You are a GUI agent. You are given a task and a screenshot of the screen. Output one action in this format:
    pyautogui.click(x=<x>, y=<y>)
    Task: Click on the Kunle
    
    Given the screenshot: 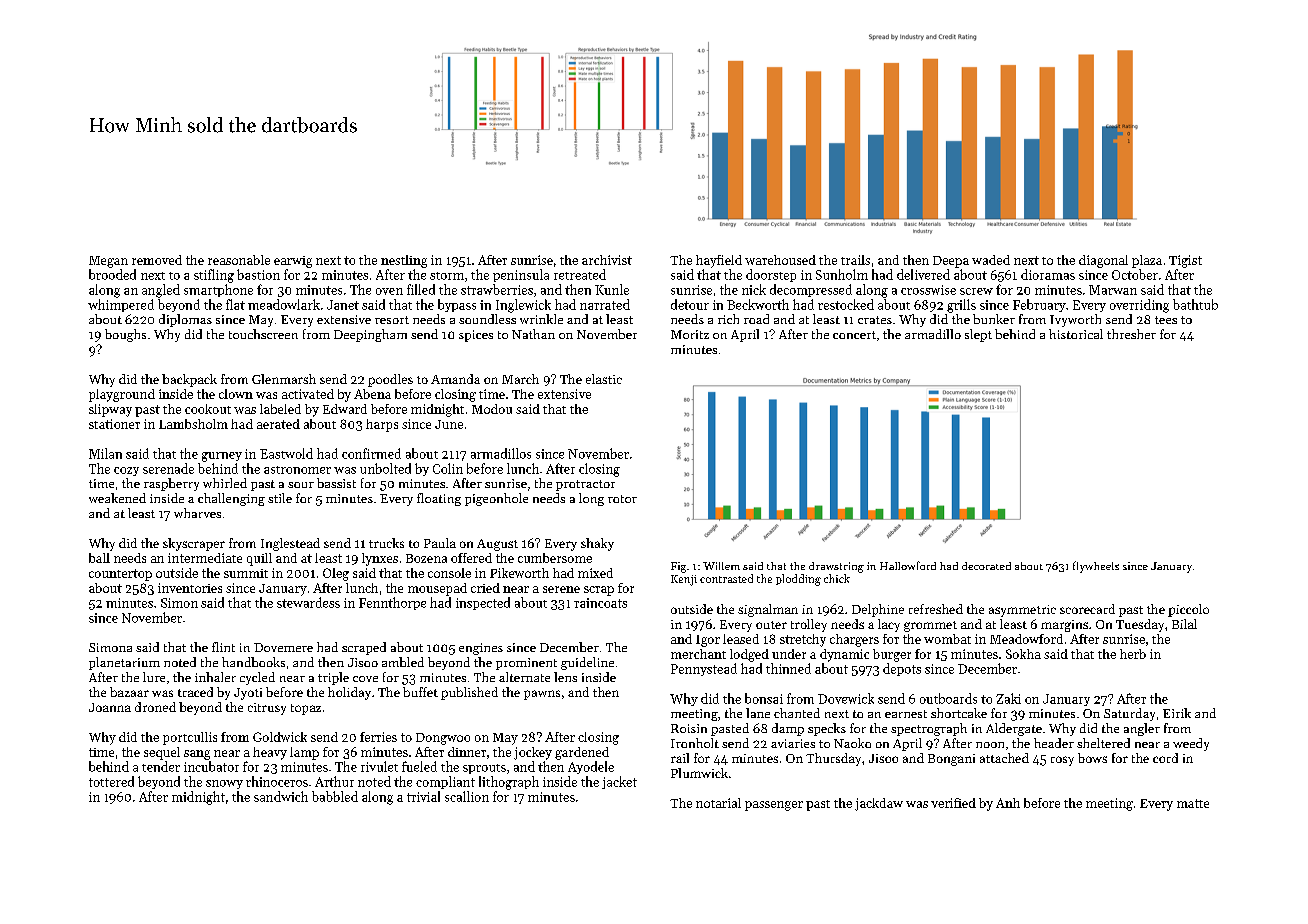 What is the action you would take?
    pyautogui.click(x=612, y=289)
